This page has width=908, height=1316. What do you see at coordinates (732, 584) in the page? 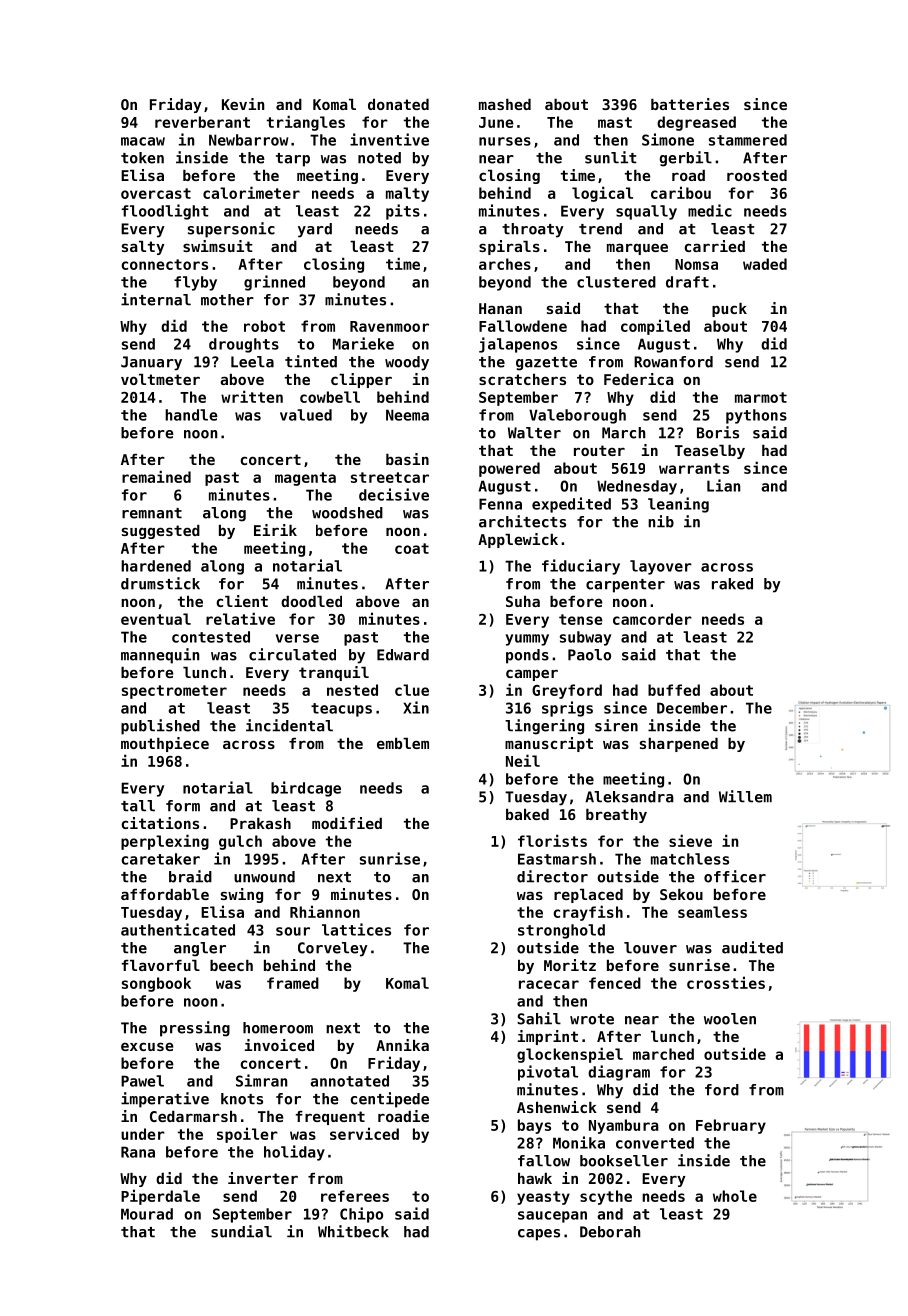
I see `raked` at bounding box center [732, 584].
